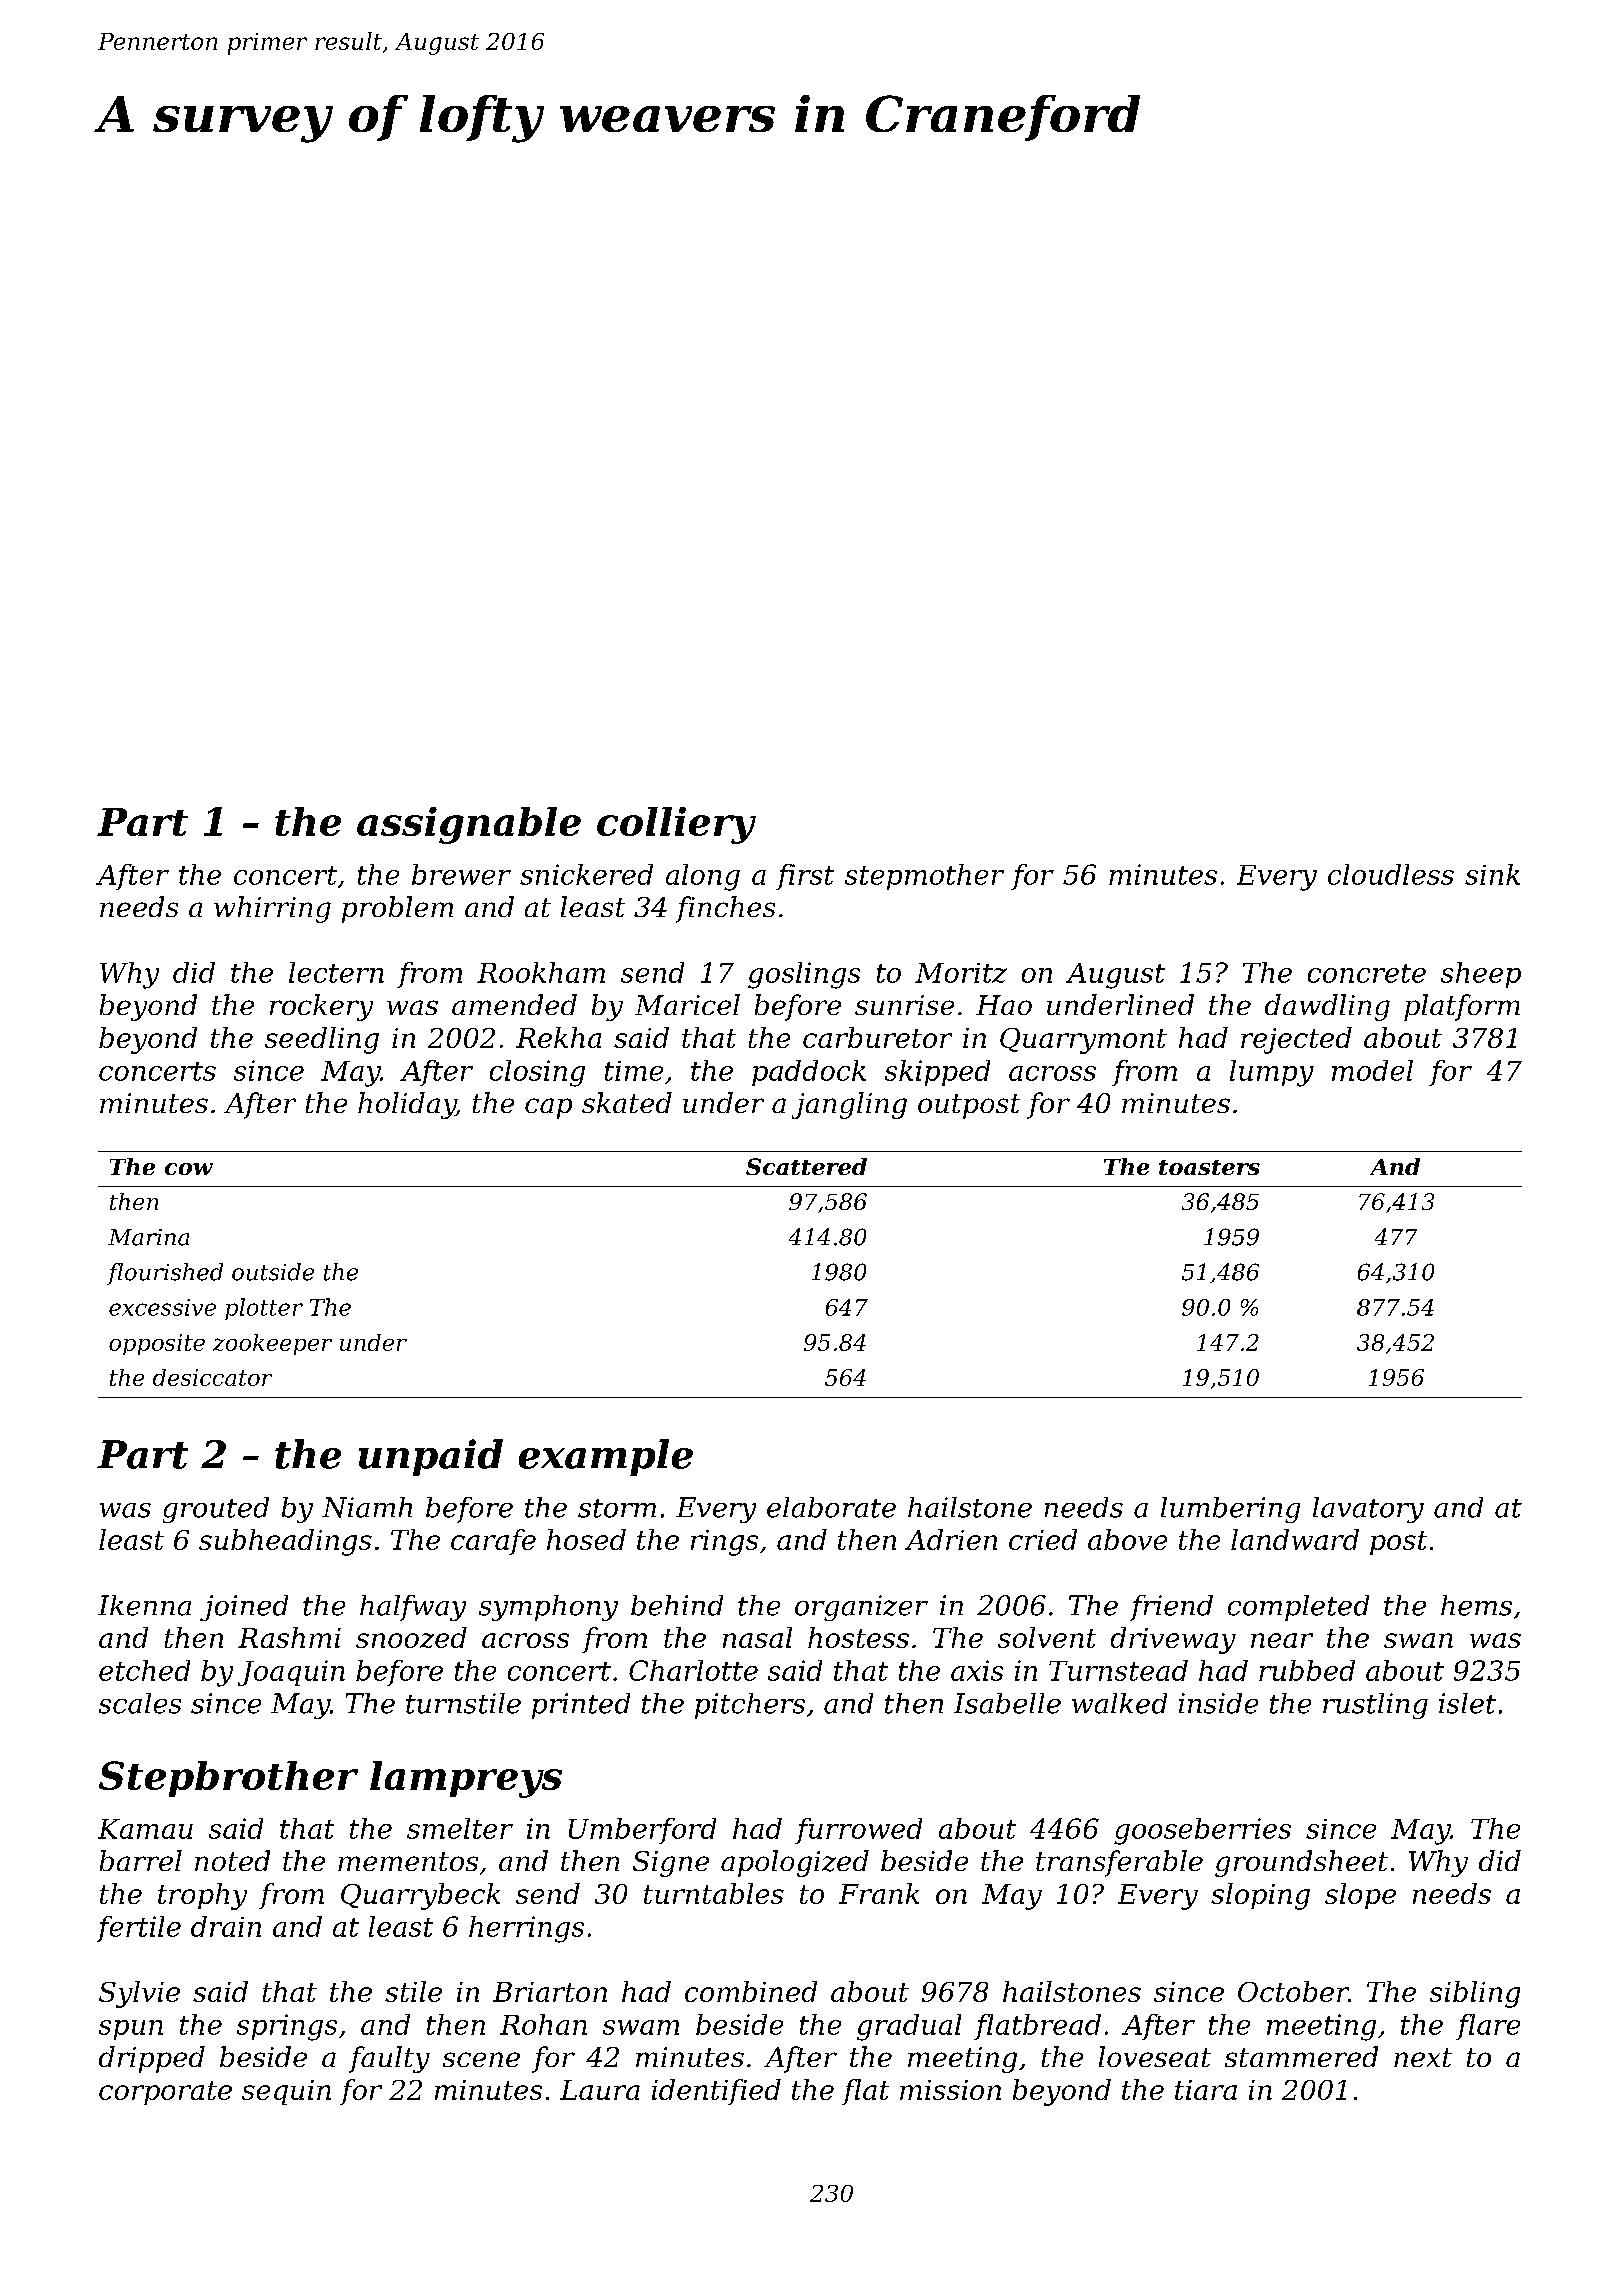 The image size is (1620, 2292). What do you see at coordinates (389, 2059) in the screenshot?
I see `faulty` at bounding box center [389, 2059].
